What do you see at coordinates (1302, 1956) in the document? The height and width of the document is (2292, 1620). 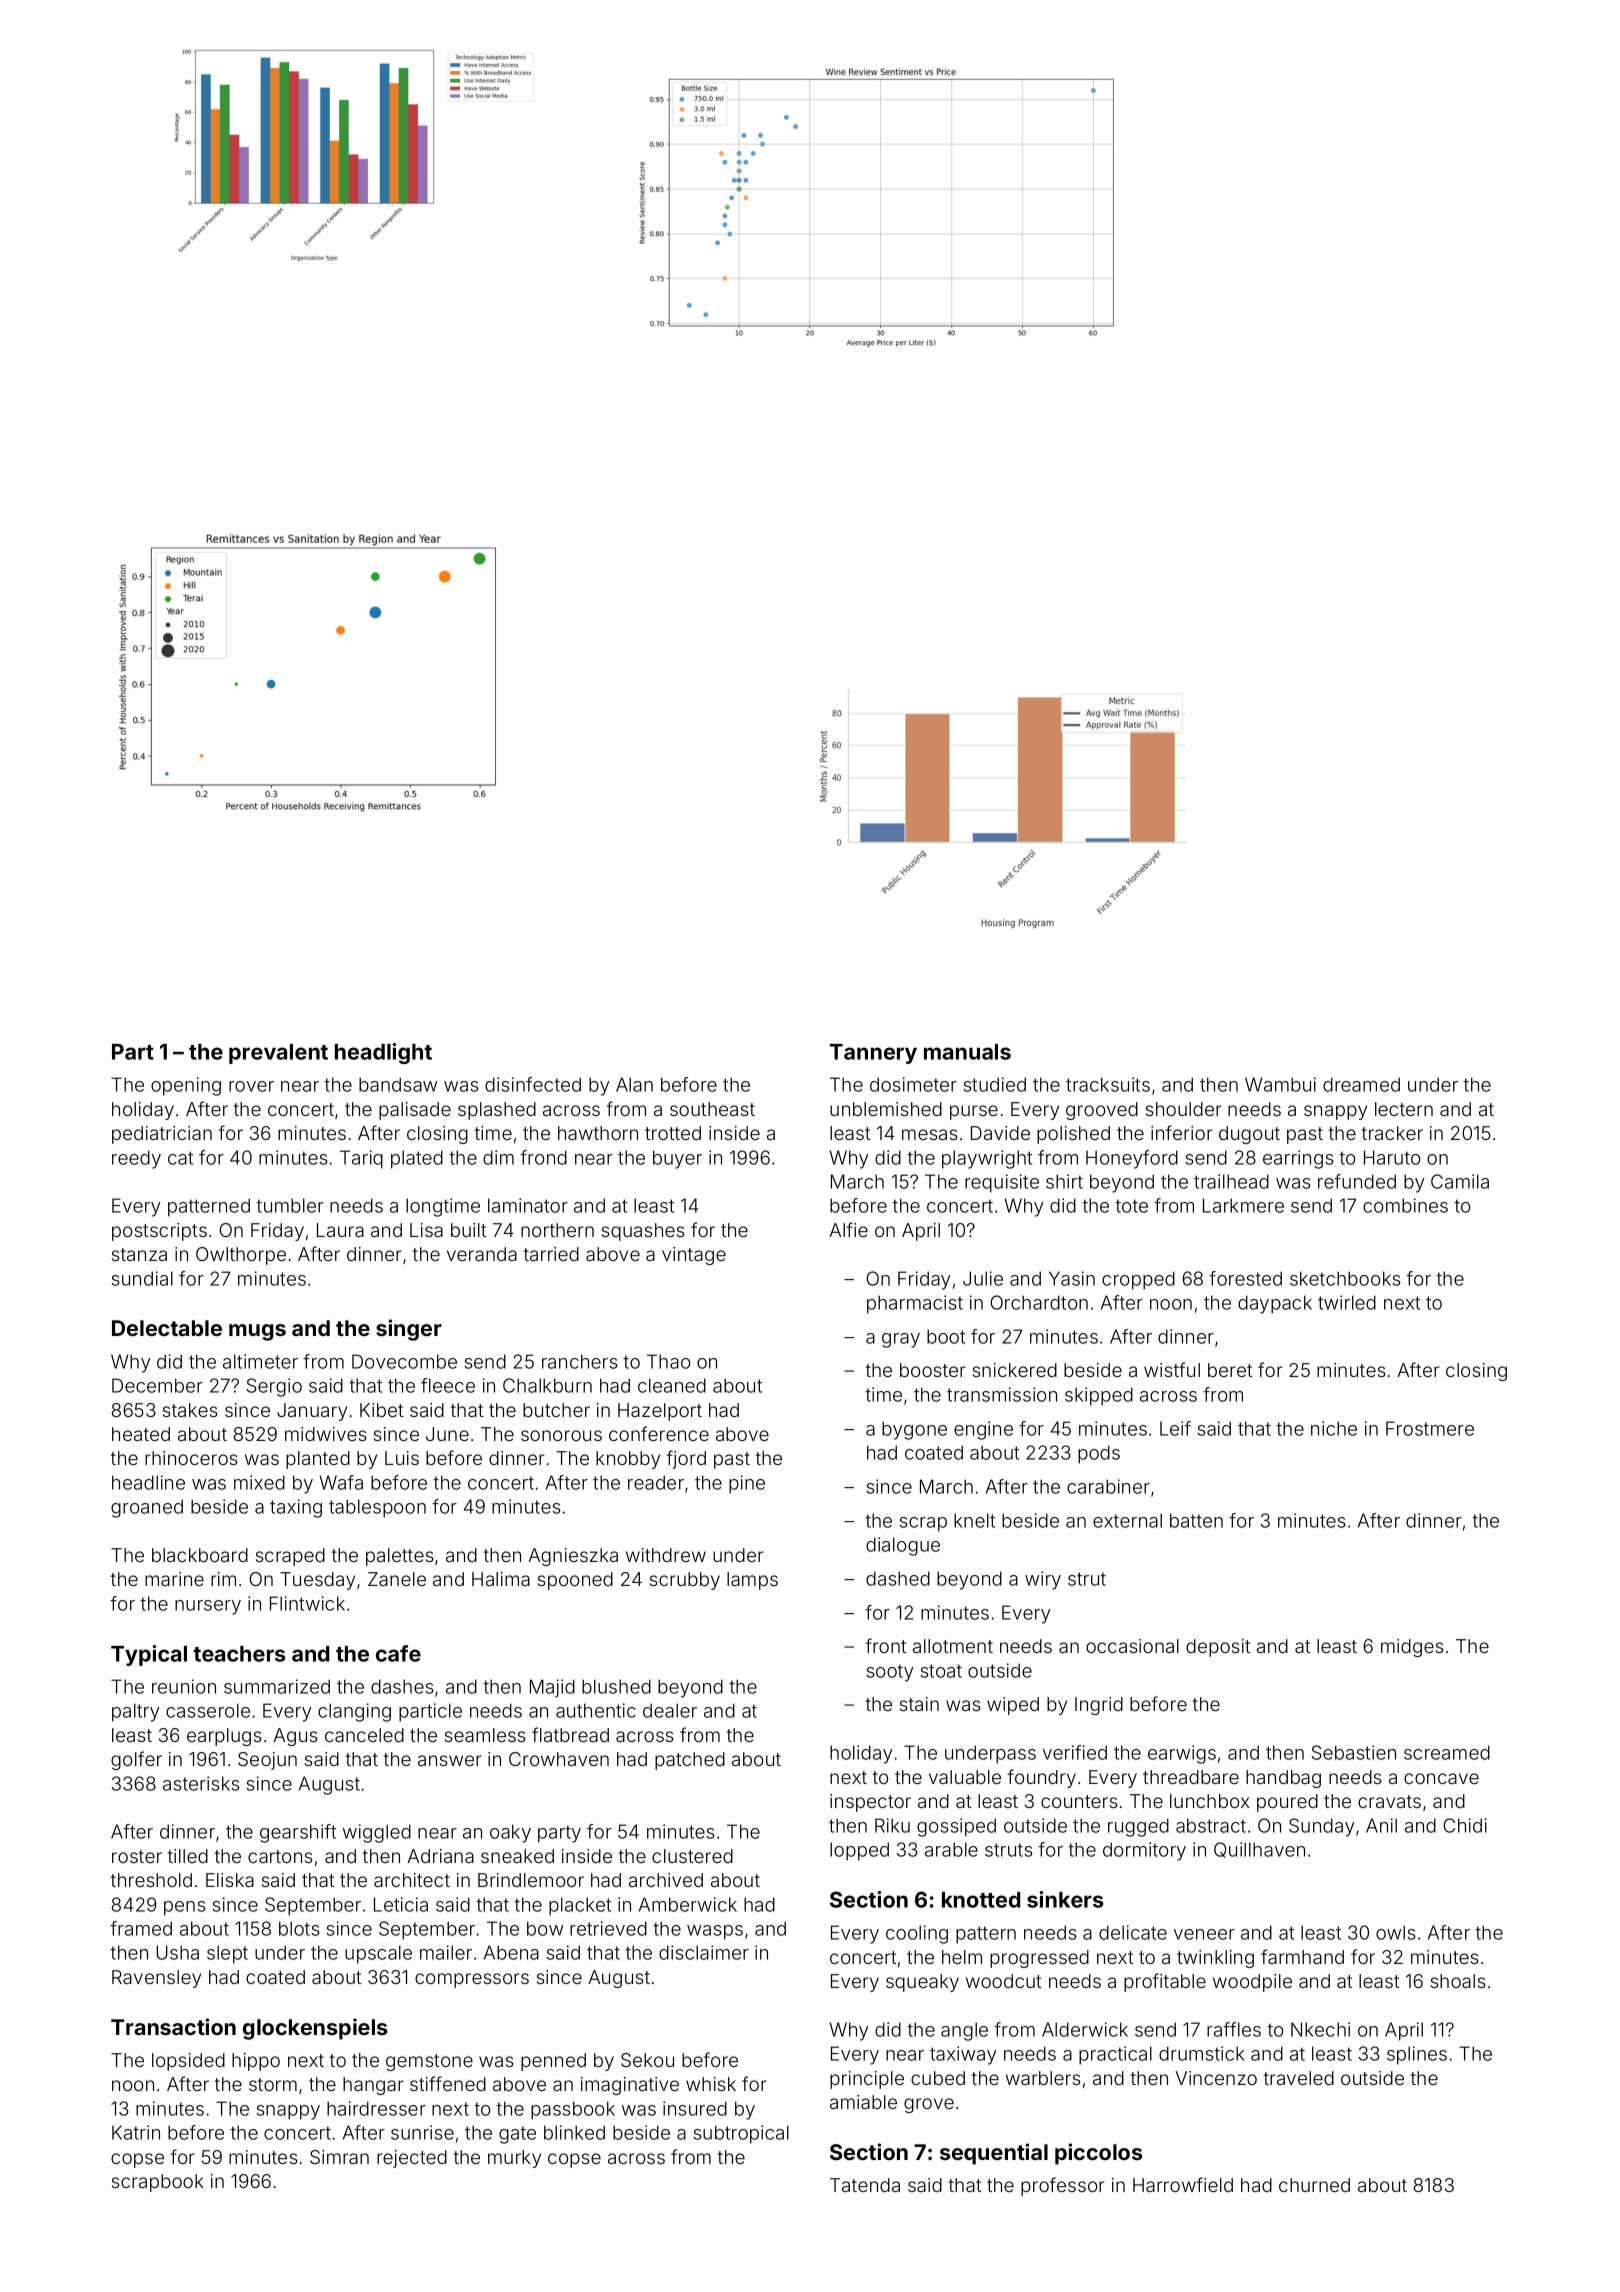 I see `farmhand` at bounding box center [1302, 1956].
